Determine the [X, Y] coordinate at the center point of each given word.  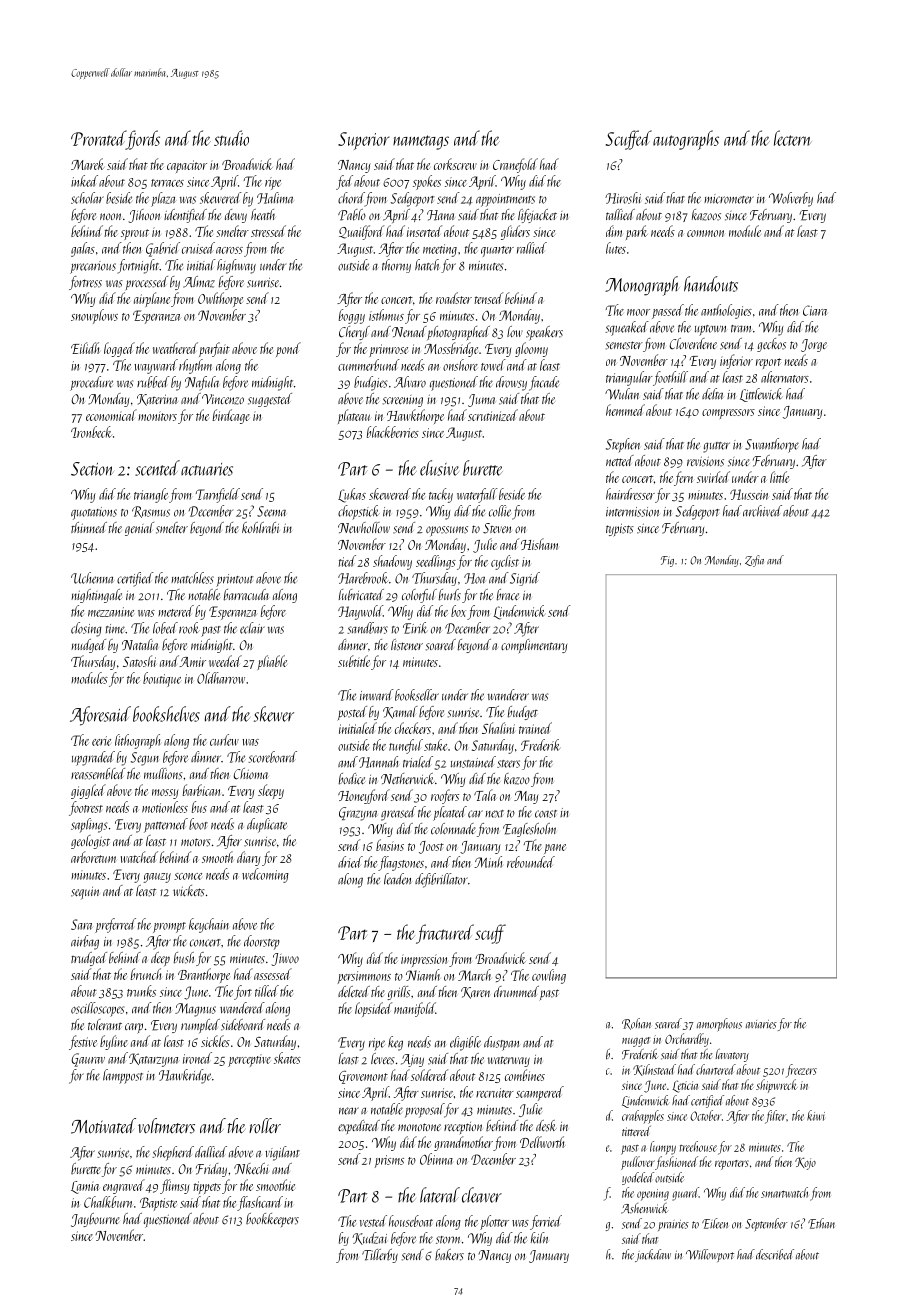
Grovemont [363, 1077]
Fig [667, 561]
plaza [163, 199]
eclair [252, 628]
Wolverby [791, 199]
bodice [352, 779]
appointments [505, 200]
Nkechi [251, 1168]
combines [525, 1075]
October [706, 1115]
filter [775, 1117]
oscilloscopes [97, 1009]
